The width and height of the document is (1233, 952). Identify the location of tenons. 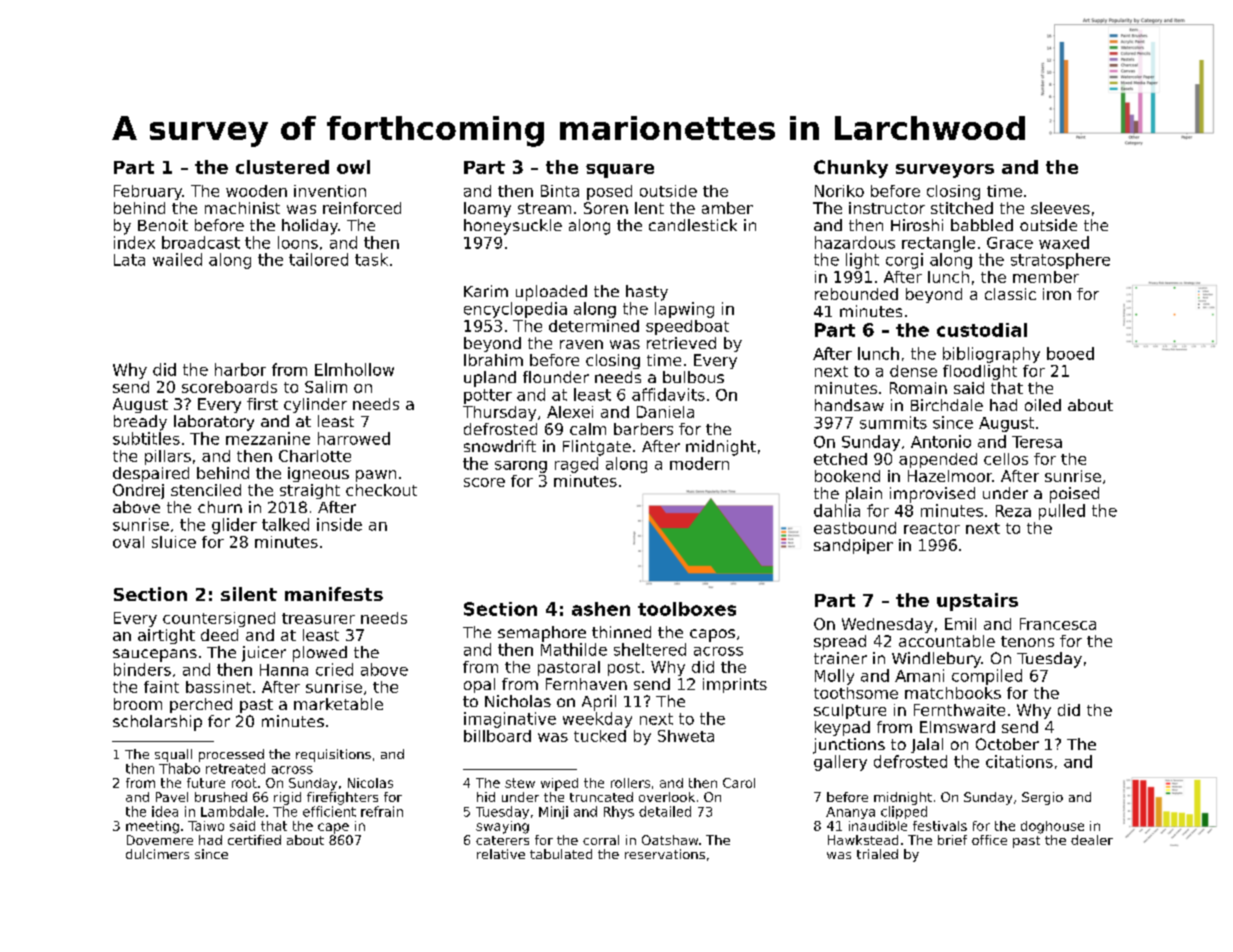
(1027, 641).
